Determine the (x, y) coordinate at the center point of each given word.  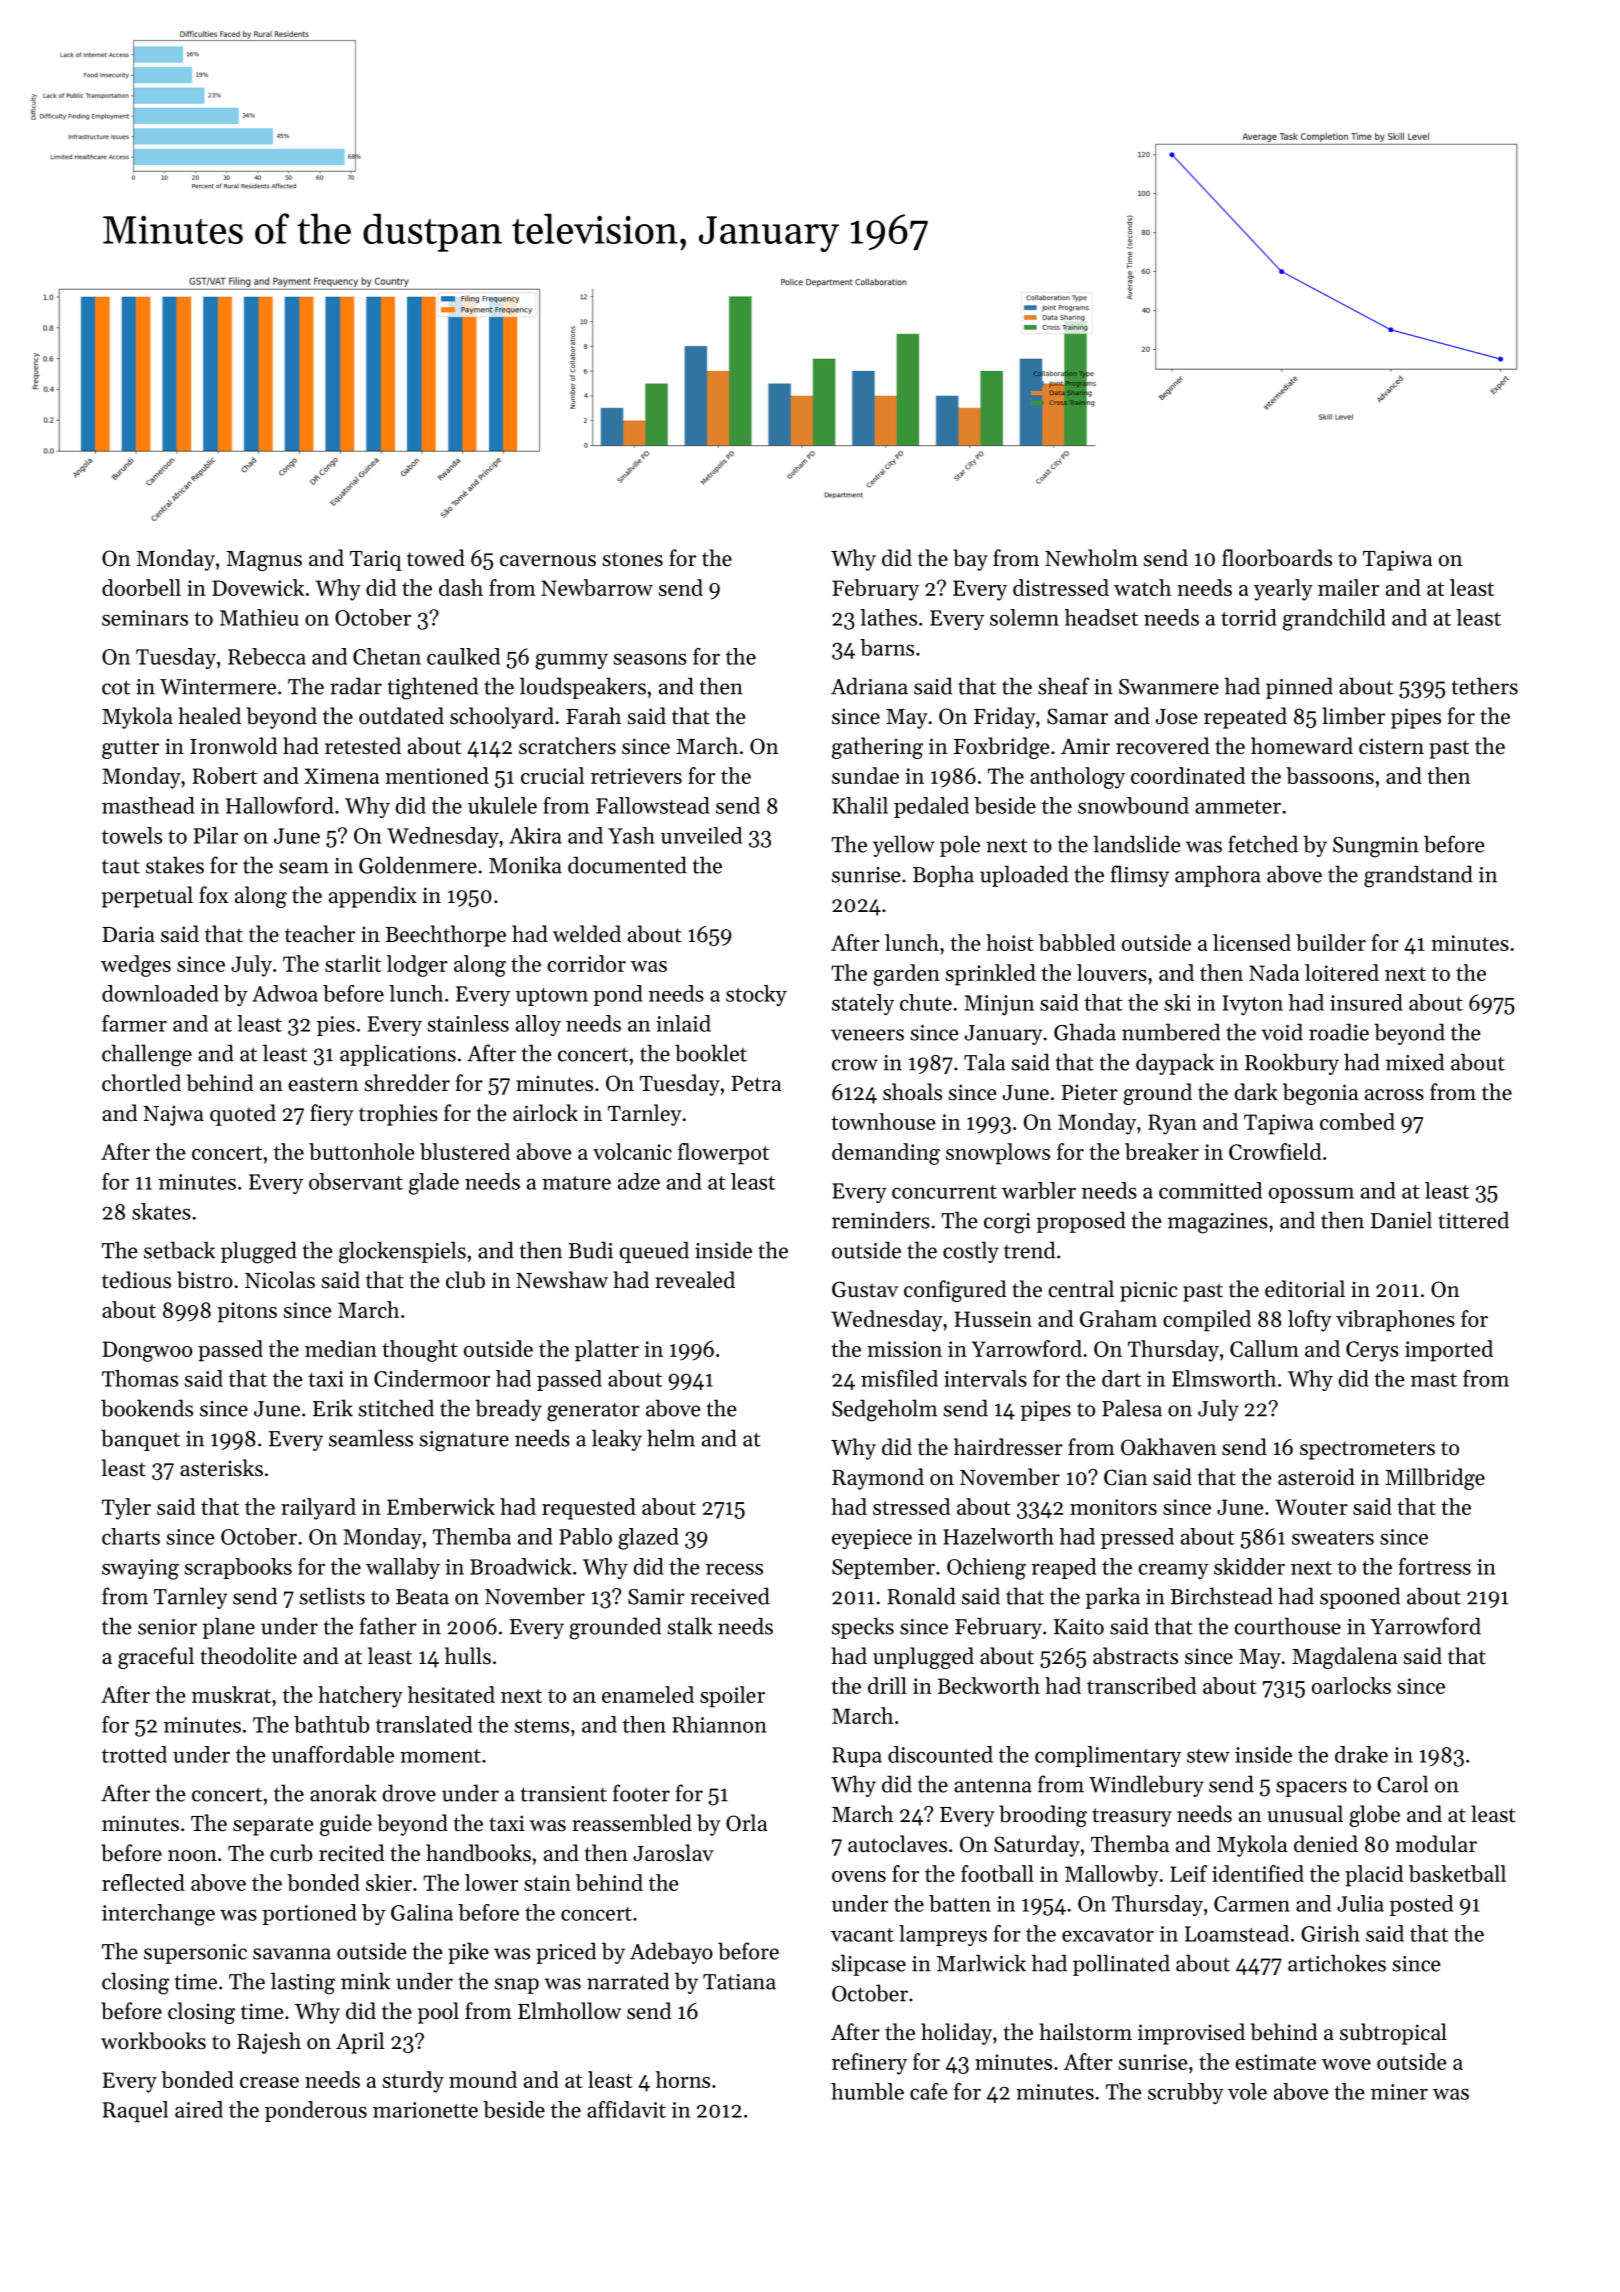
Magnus (264, 561)
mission (904, 1349)
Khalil (860, 805)
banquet (140, 1440)
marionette (425, 2110)
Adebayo (671, 1953)
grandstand (1418, 876)
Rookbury (1292, 1064)
